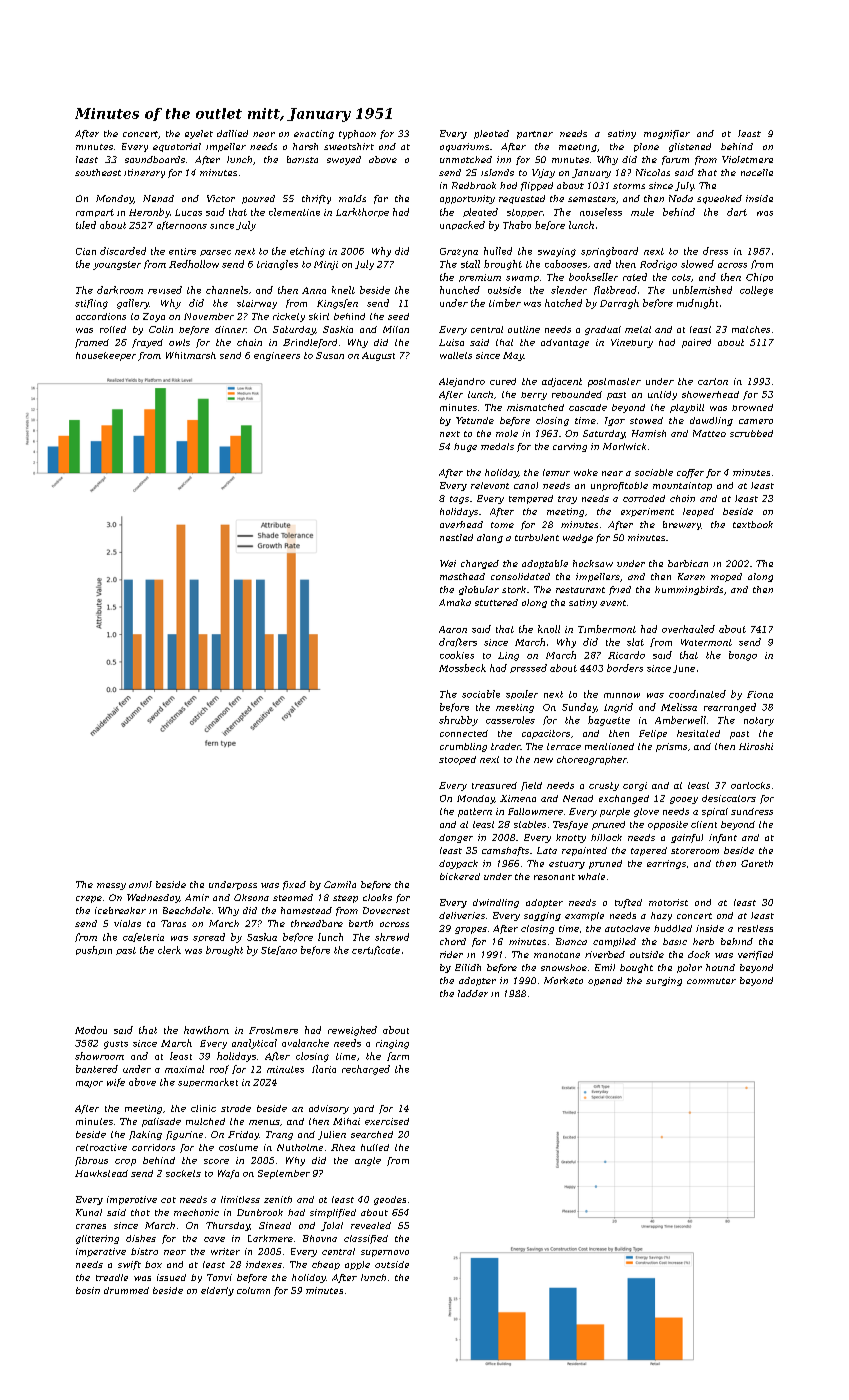 The image size is (849, 1400). Describe the element at coordinates (459, 252) in the screenshot. I see `Grazyna` at that location.
